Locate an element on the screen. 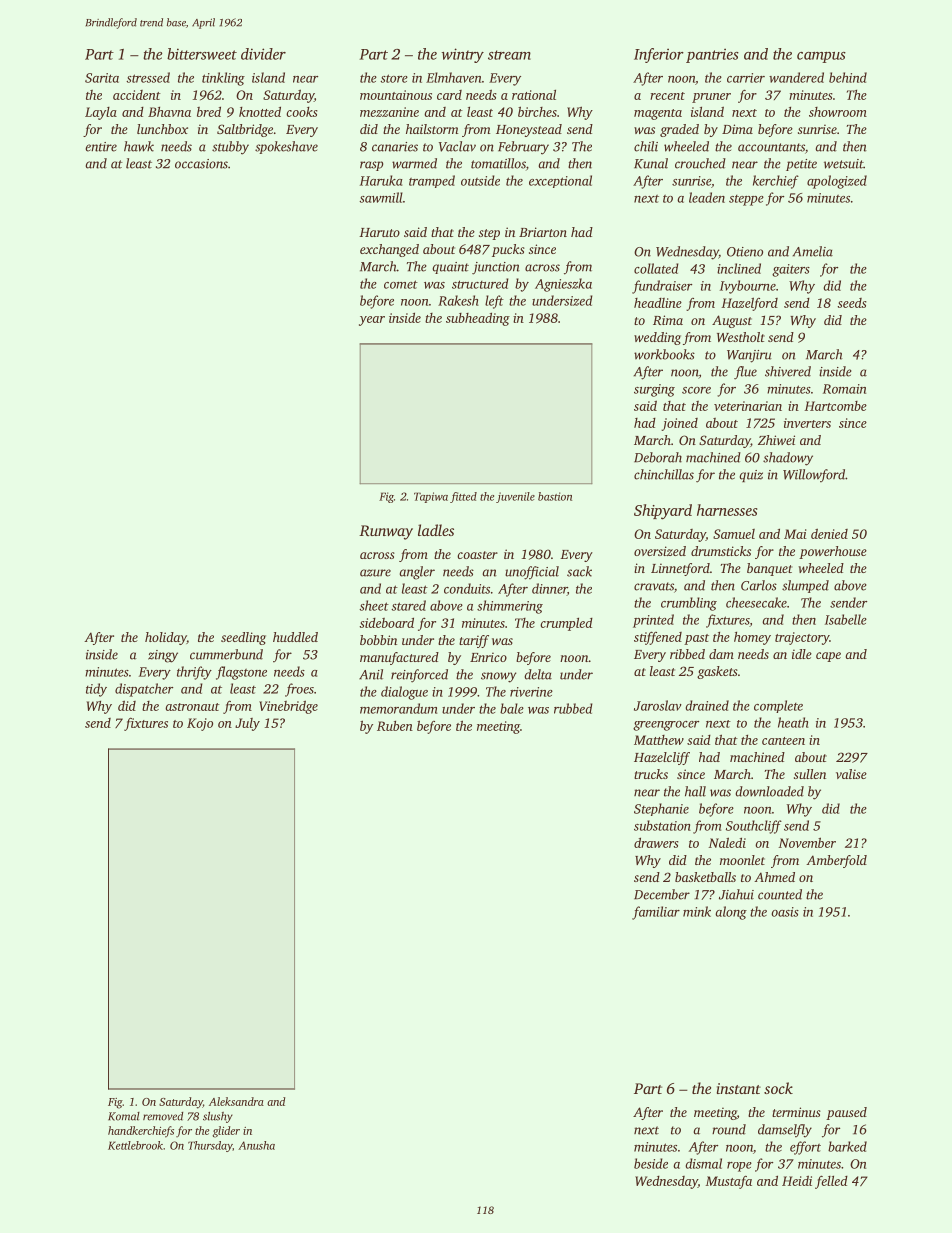 The image size is (952, 1233). year is located at coordinates (372, 321).
